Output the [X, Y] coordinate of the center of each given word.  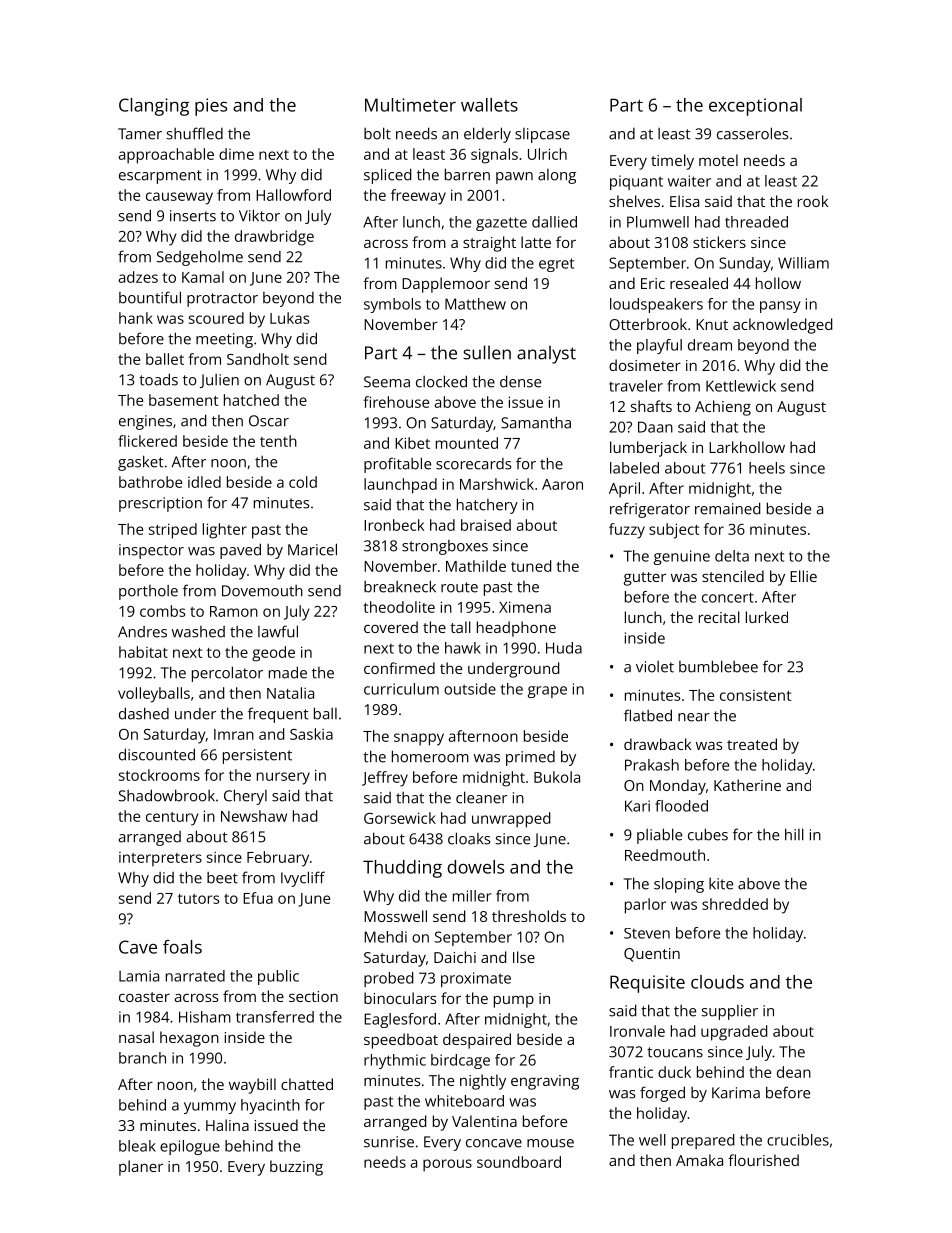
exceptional [755, 107]
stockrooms [159, 775]
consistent [755, 695]
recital [719, 617]
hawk [463, 648]
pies [211, 107]
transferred [275, 1017]
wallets [489, 105]
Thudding [402, 869]
